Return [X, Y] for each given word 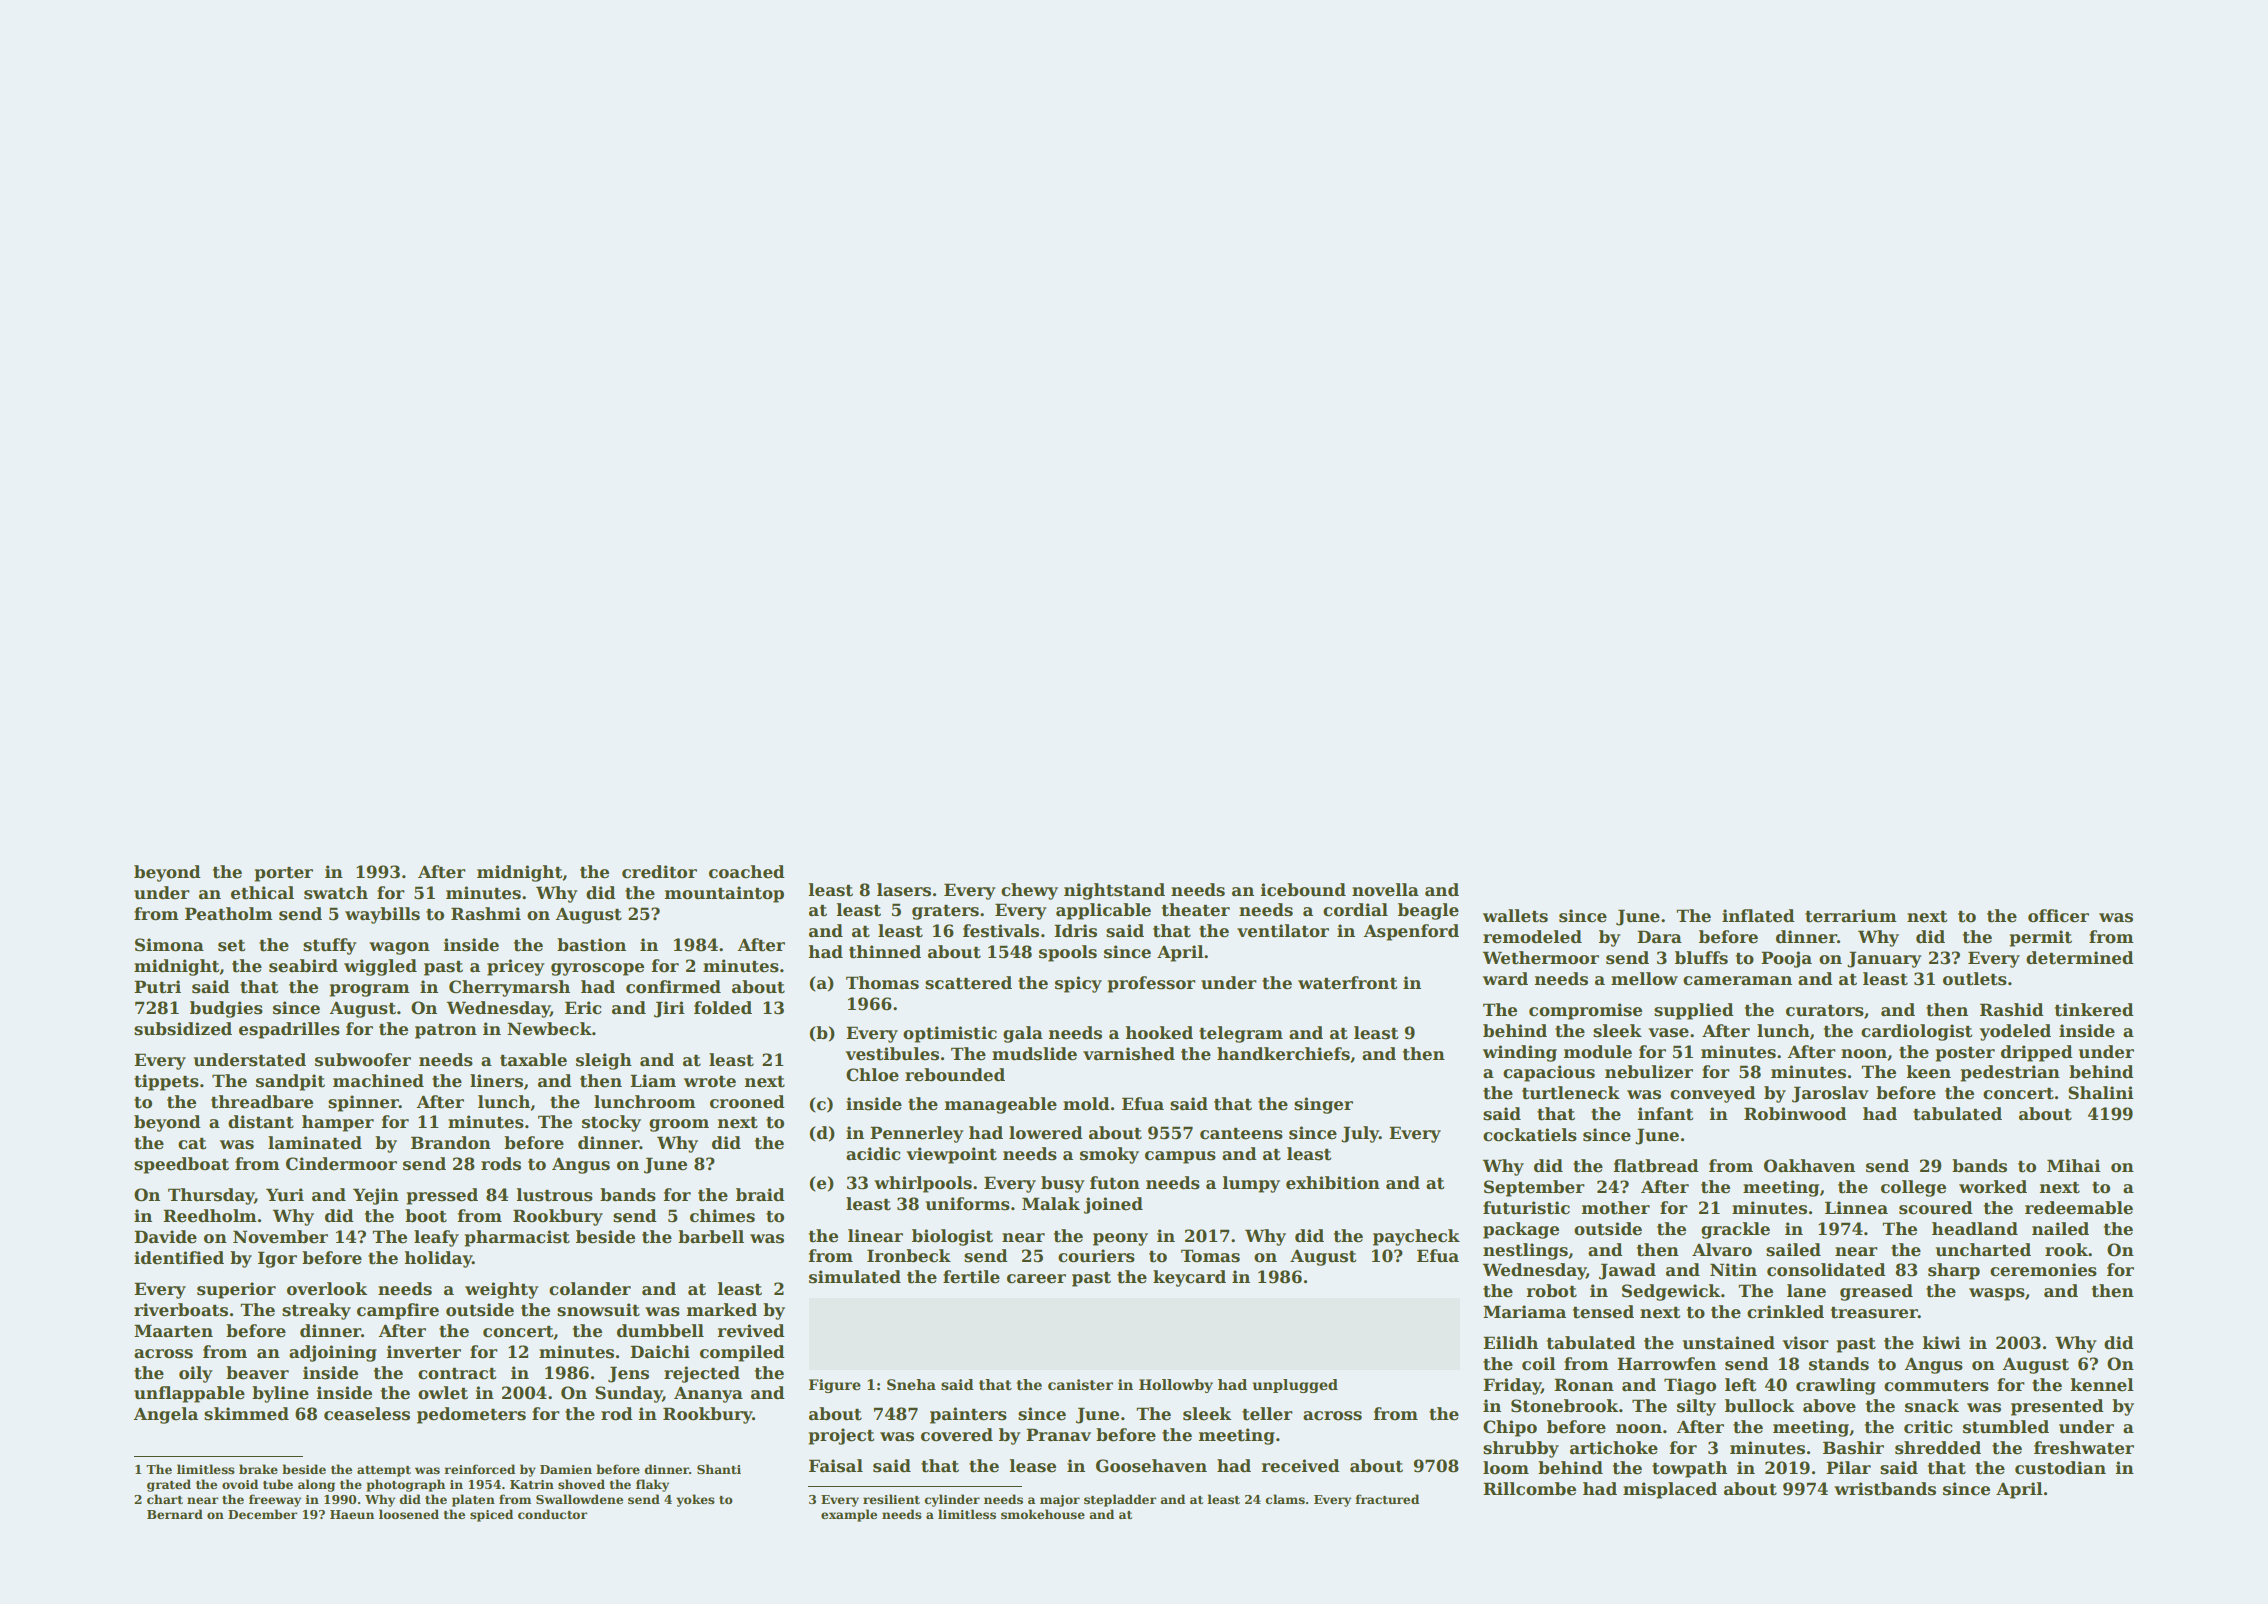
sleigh [604, 1061]
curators [1825, 1011]
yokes [695, 1500]
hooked [1159, 1033]
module [1597, 1052]
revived [751, 1331]
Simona [169, 945]
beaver [257, 1373]
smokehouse [1043, 1514]
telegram [1241, 1034]
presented [2057, 1407]
